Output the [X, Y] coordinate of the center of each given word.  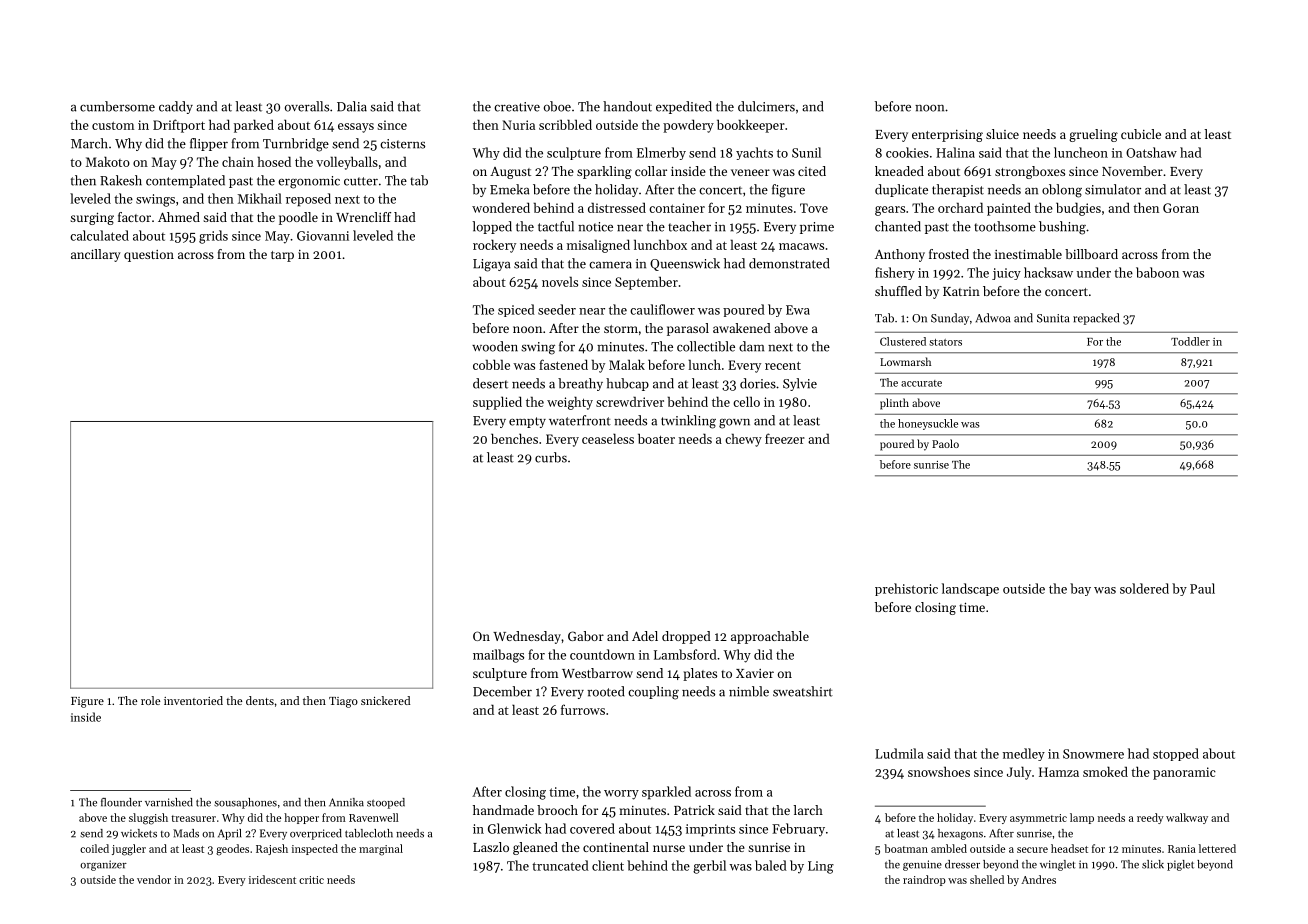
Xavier [755, 673]
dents [260, 700]
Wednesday [527, 637]
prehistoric [906, 589]
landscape [970, 589]
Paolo [945, 443]
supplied [497, 403]
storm [621, 329]
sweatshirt [803, 691]
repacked [1096, 319]
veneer [750, 172]
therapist [958, 190]
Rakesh [121, 180]
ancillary [96, 255]
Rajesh [272, 849]
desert [490, 383]
